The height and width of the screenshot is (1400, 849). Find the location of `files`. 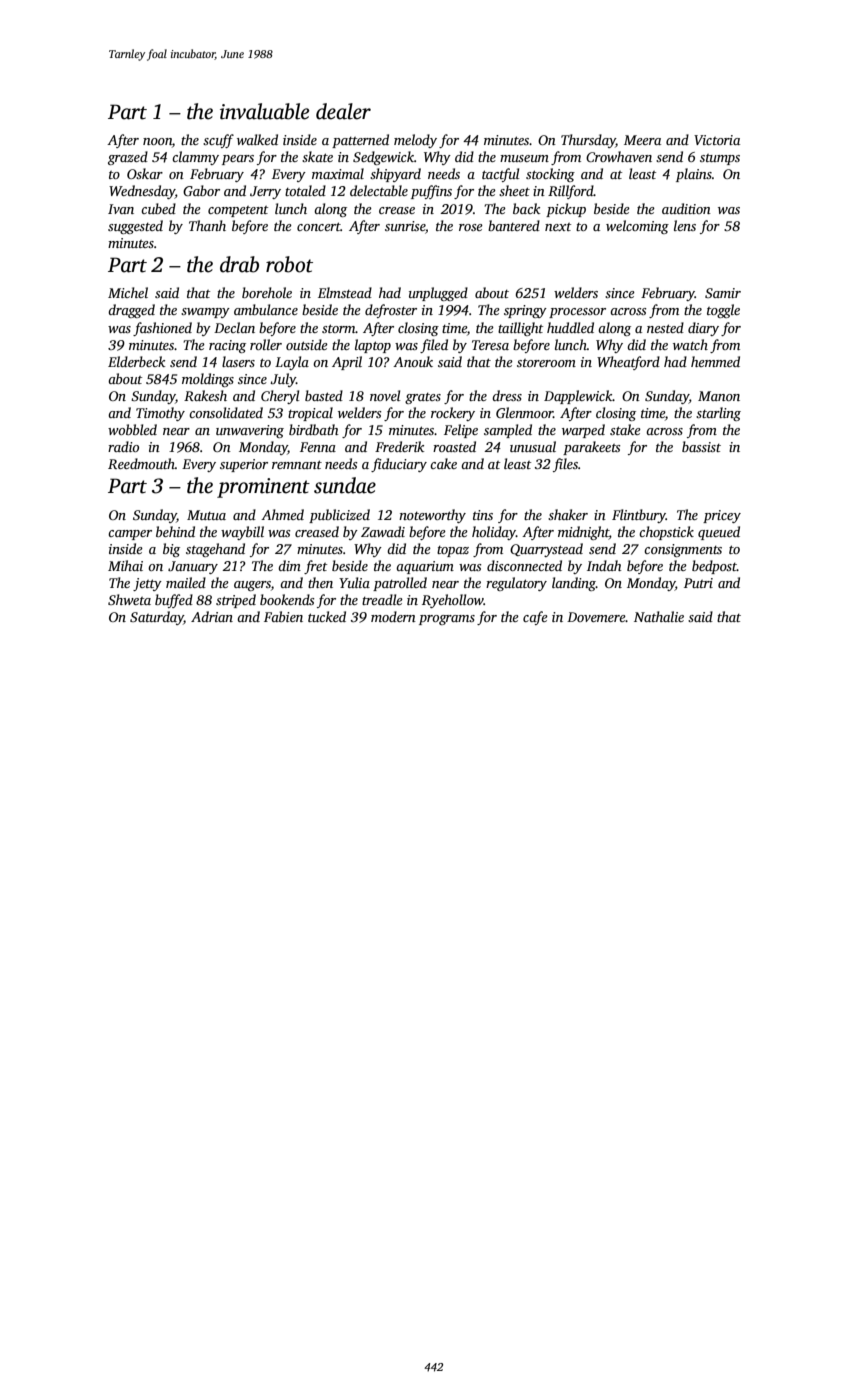

files is located at coordinates (565, 465).
